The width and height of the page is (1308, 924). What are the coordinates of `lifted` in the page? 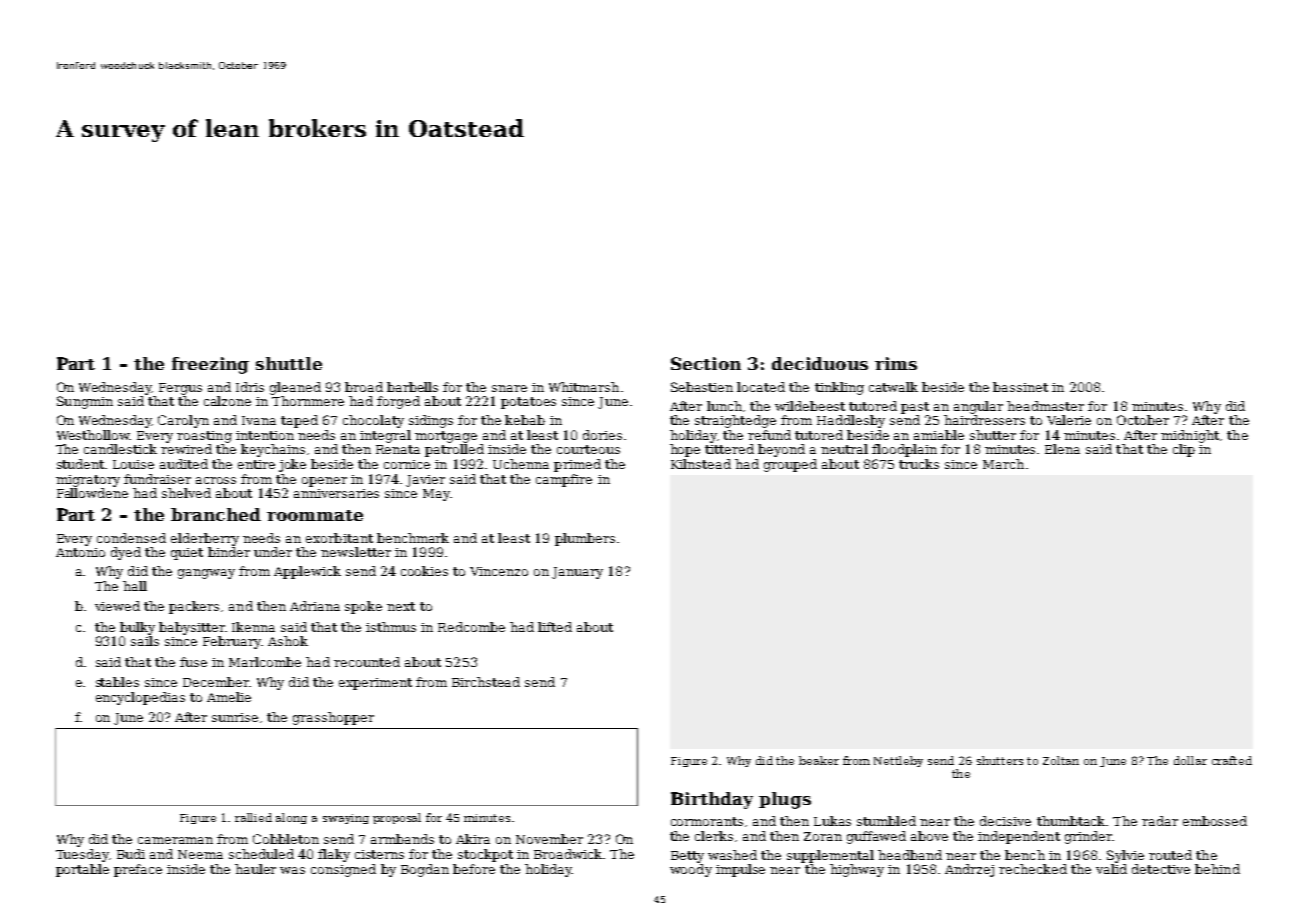 It's located at (555, 627).
